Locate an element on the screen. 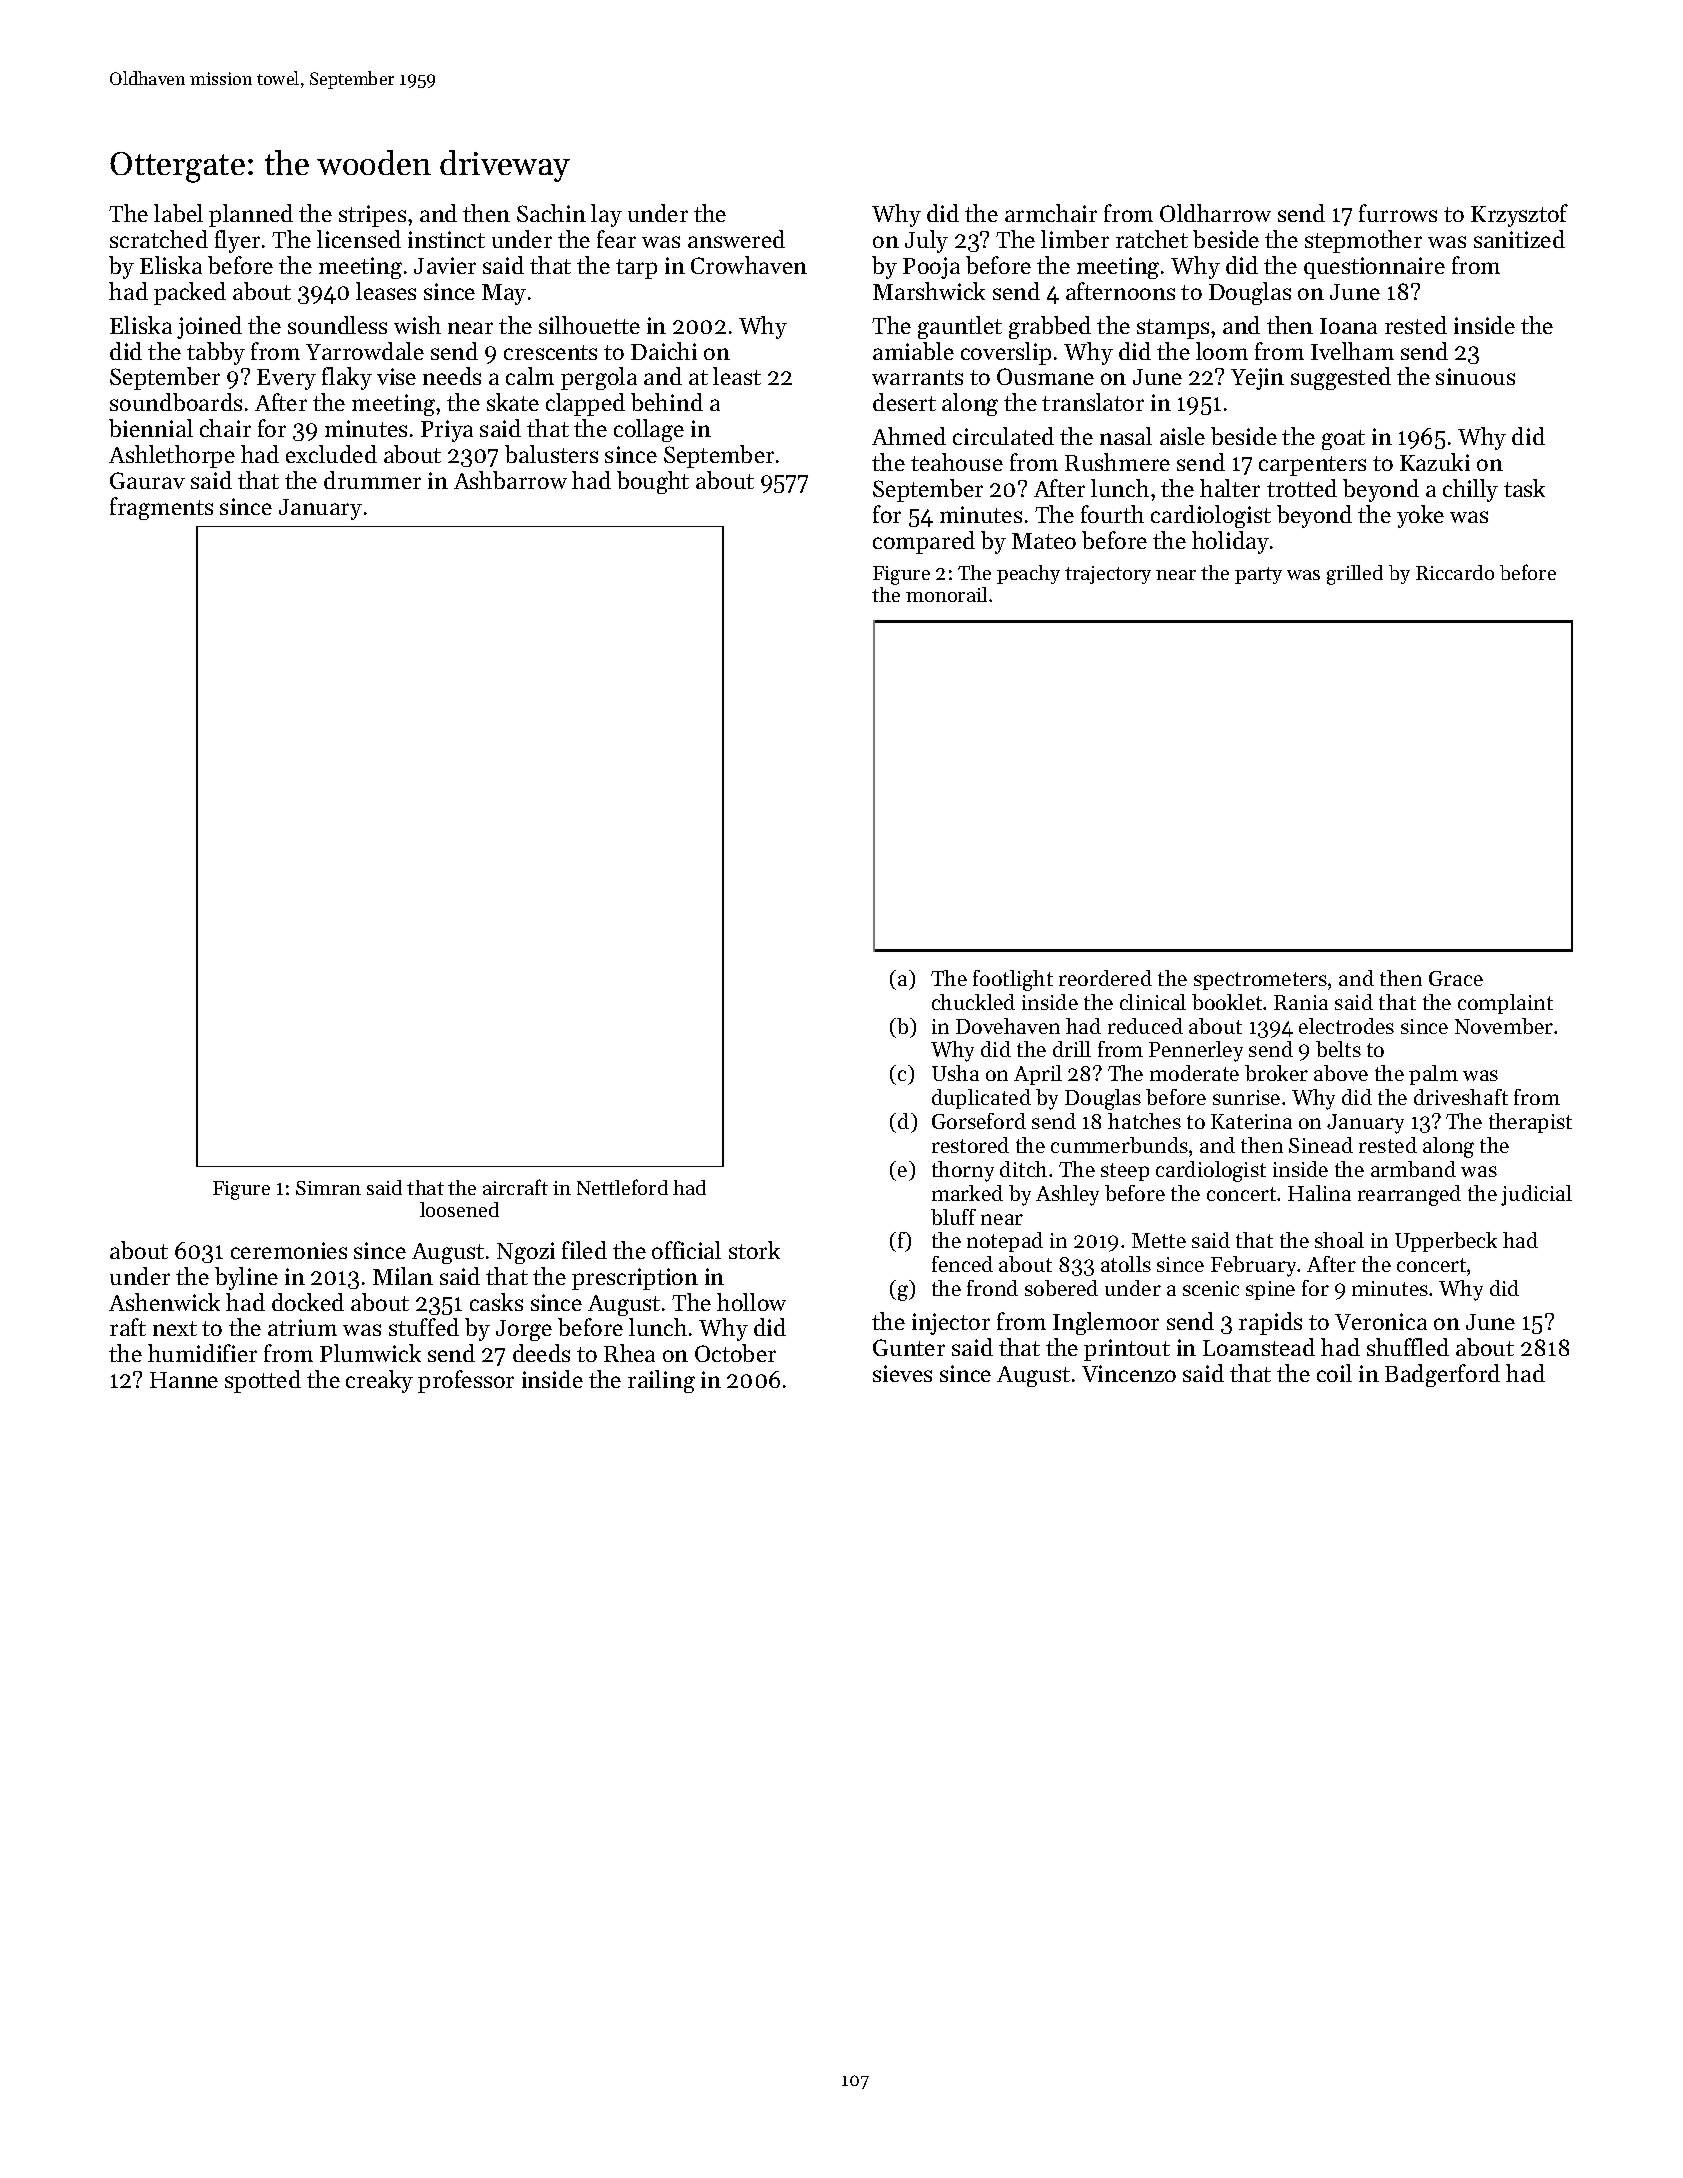 Image resolution: width=1683 pixels, height=2178 pixels. stripes is located at coordinates (372, 216).
